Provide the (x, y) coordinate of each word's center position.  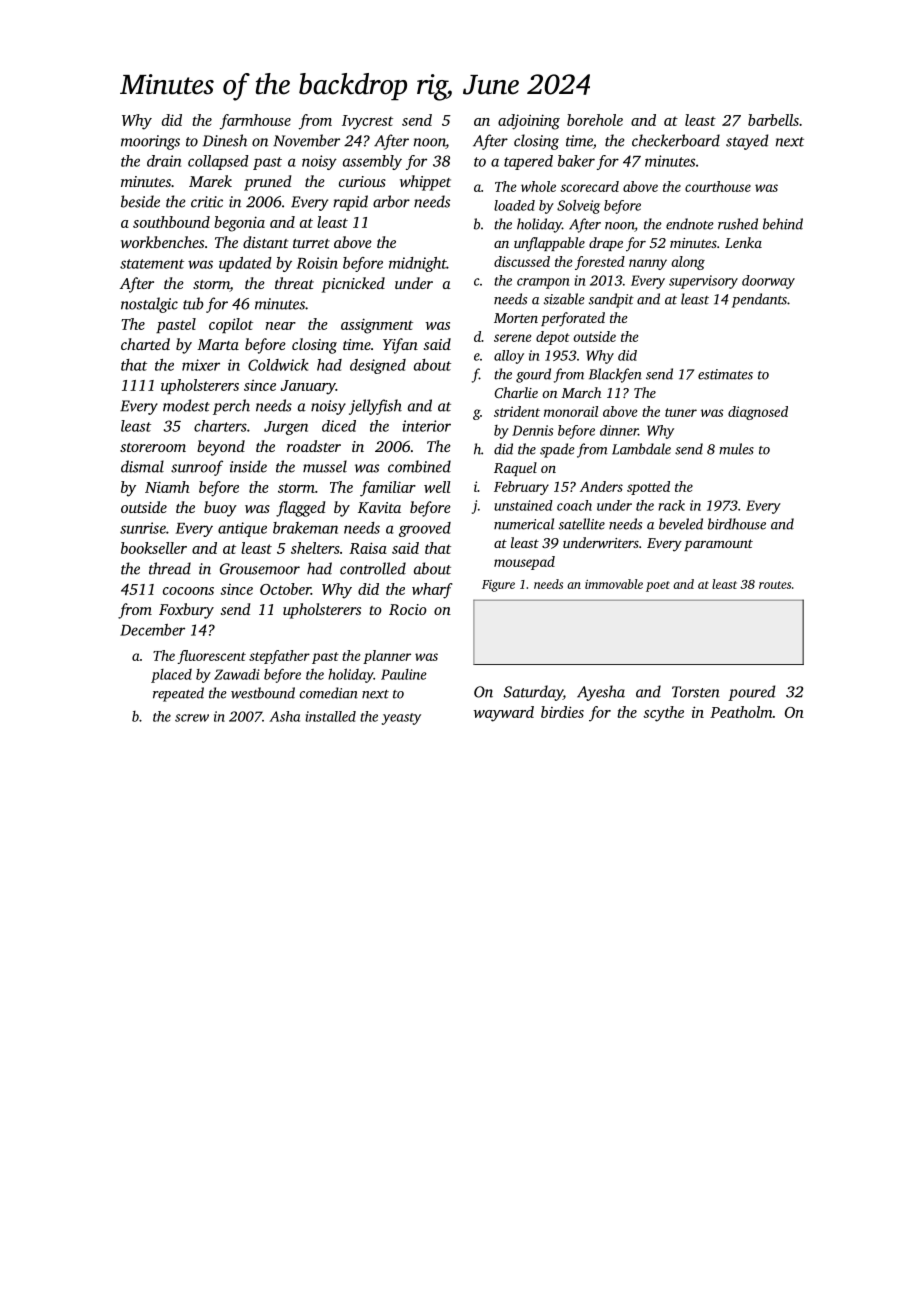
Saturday (533, 693)
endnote (690, 224)
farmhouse (255, 122)
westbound (263, 693)
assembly (372, 162)
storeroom (153, 447)
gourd (533, 375)
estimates (725, 374)
